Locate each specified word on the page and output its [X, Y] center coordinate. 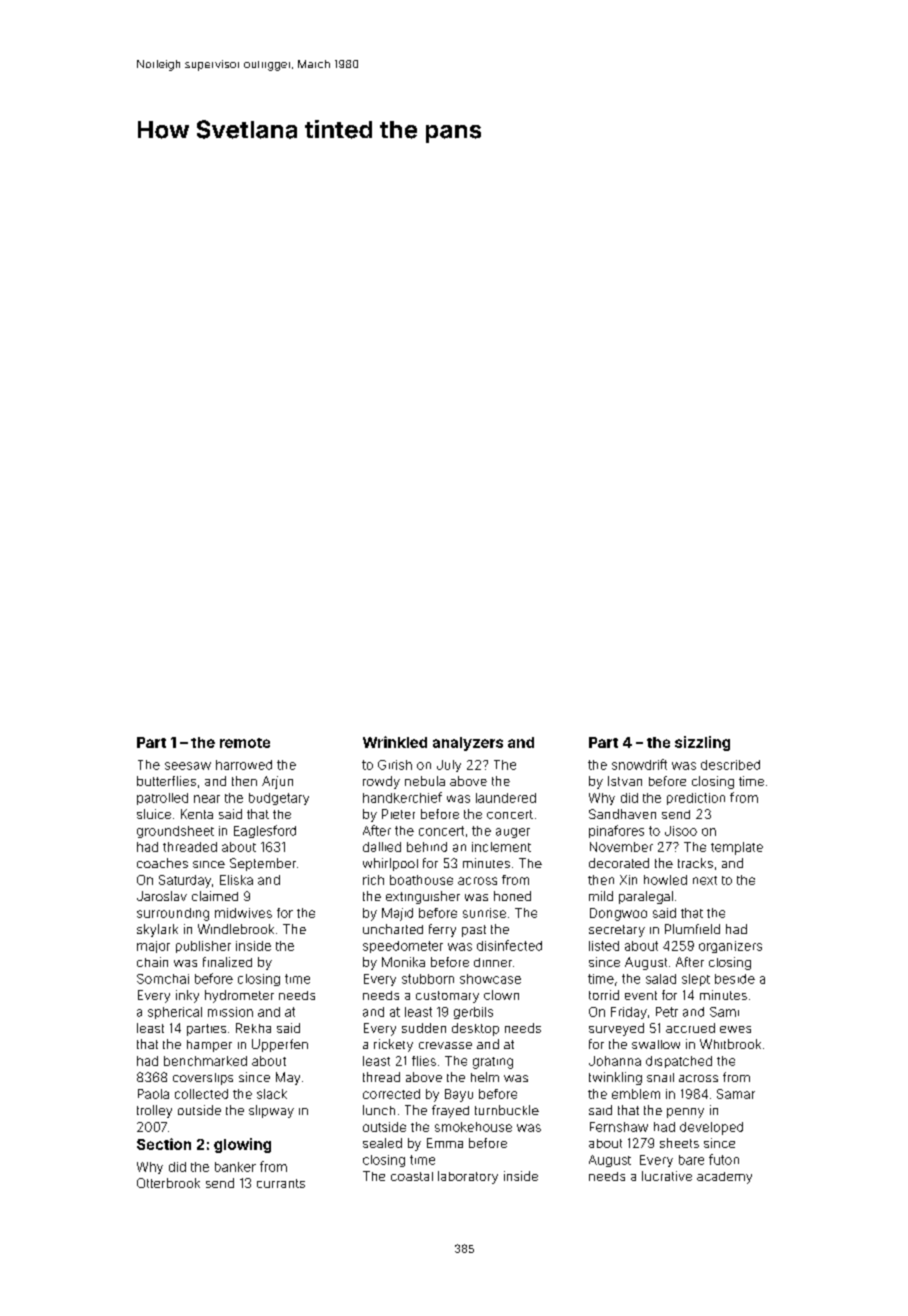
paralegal [646, 897]
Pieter [398, 814]
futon [724, 1159]
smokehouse [473, 1127]
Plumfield [692, 929]
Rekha [253, 1028]
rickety [393, 1045]
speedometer [403, 947]
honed [512, 896]
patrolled [162, 799]
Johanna [615, 1061]
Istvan [625, 781]
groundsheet [175, 832]
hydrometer [239, 996]
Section [164, 1144]
